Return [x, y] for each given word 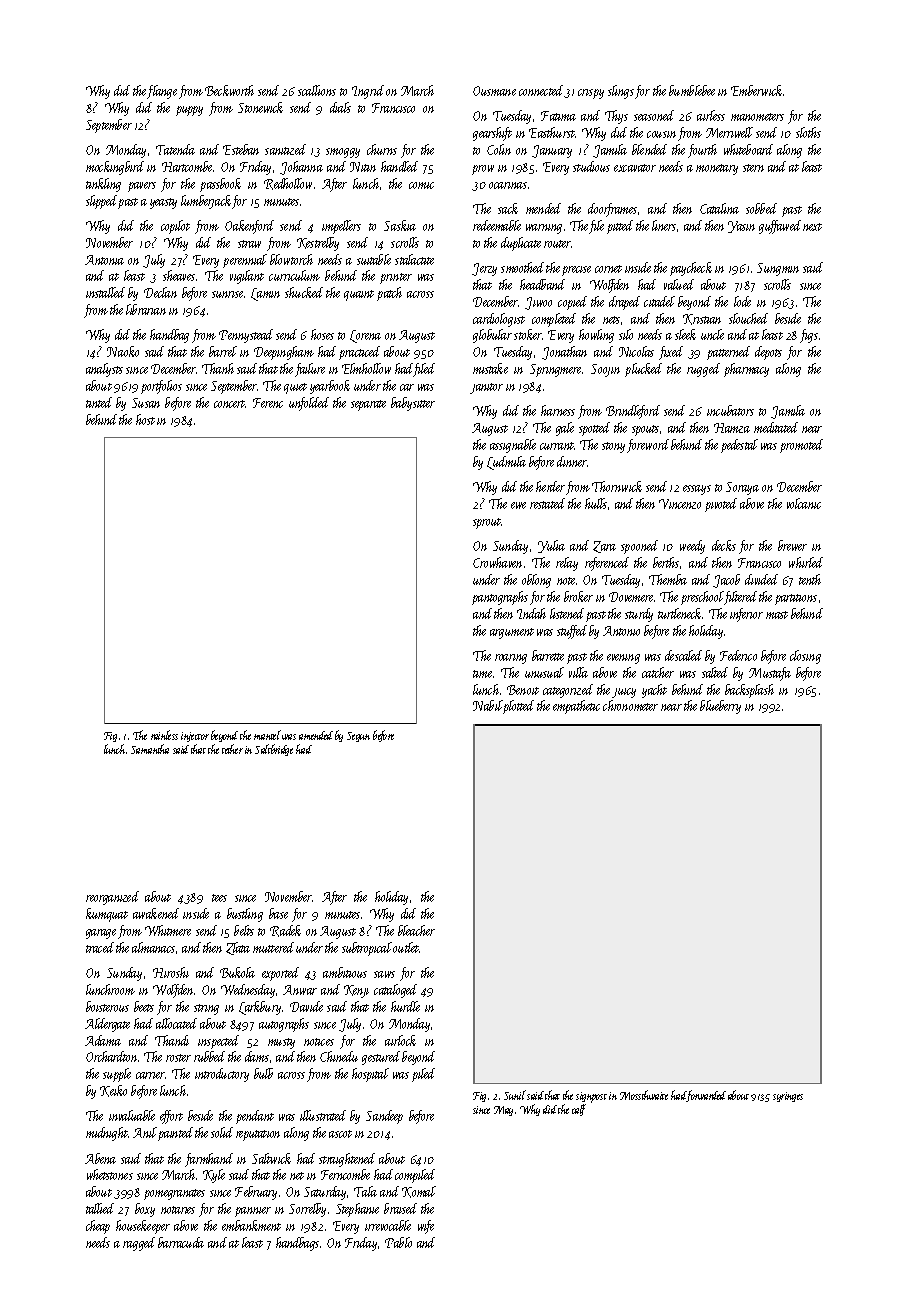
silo [626, 334]
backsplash [749, 691]
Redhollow [288, 184]
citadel [659, 301]
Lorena [365, 336]
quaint [359, 295]
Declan [160, 292]
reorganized [112, 898]
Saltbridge [274, 750]
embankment [251, 1225]
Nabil [488, 705]
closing [805, 657]
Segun [358, 737]
